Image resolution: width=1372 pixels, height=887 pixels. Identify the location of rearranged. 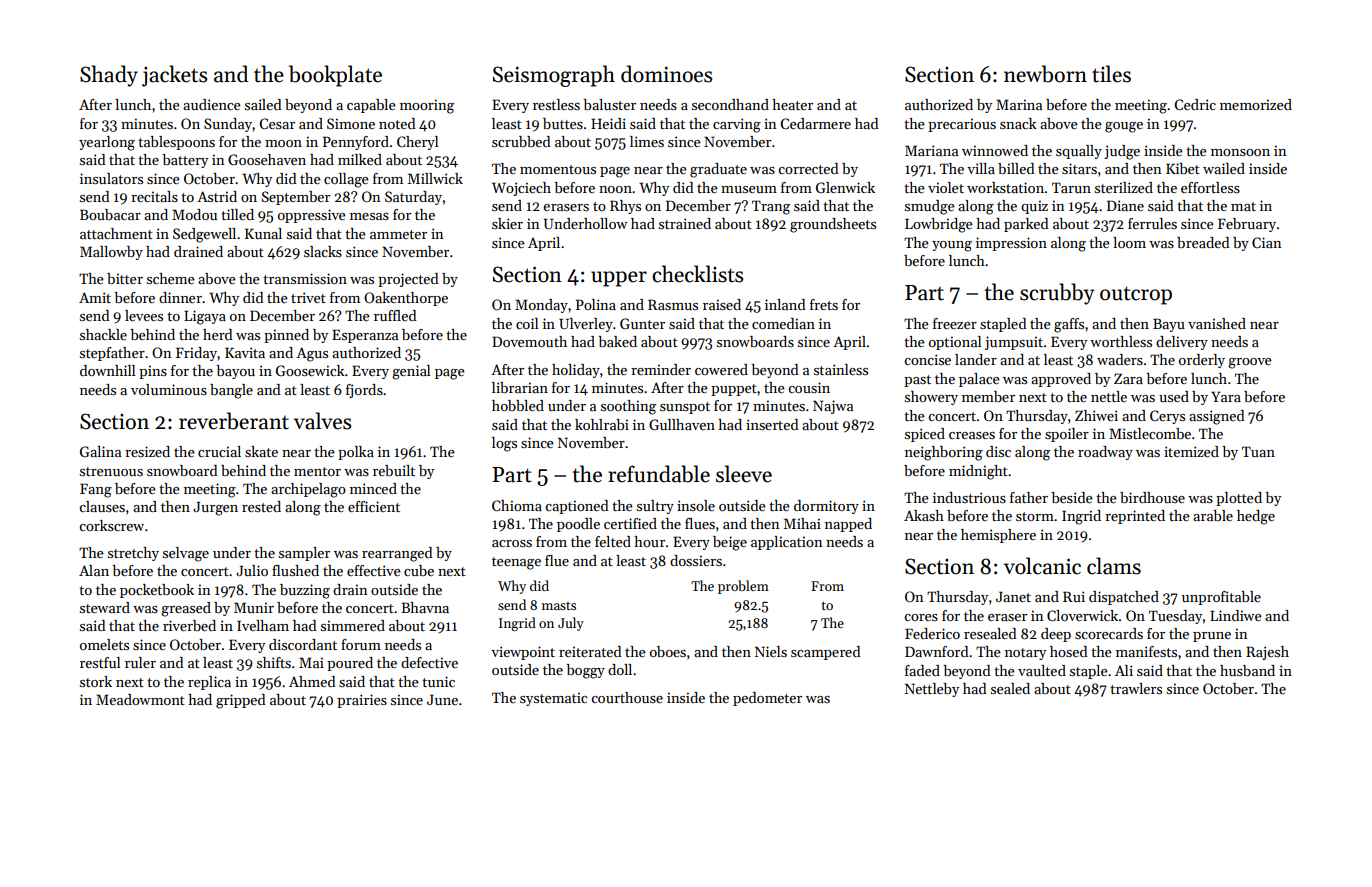
(397, 554).
